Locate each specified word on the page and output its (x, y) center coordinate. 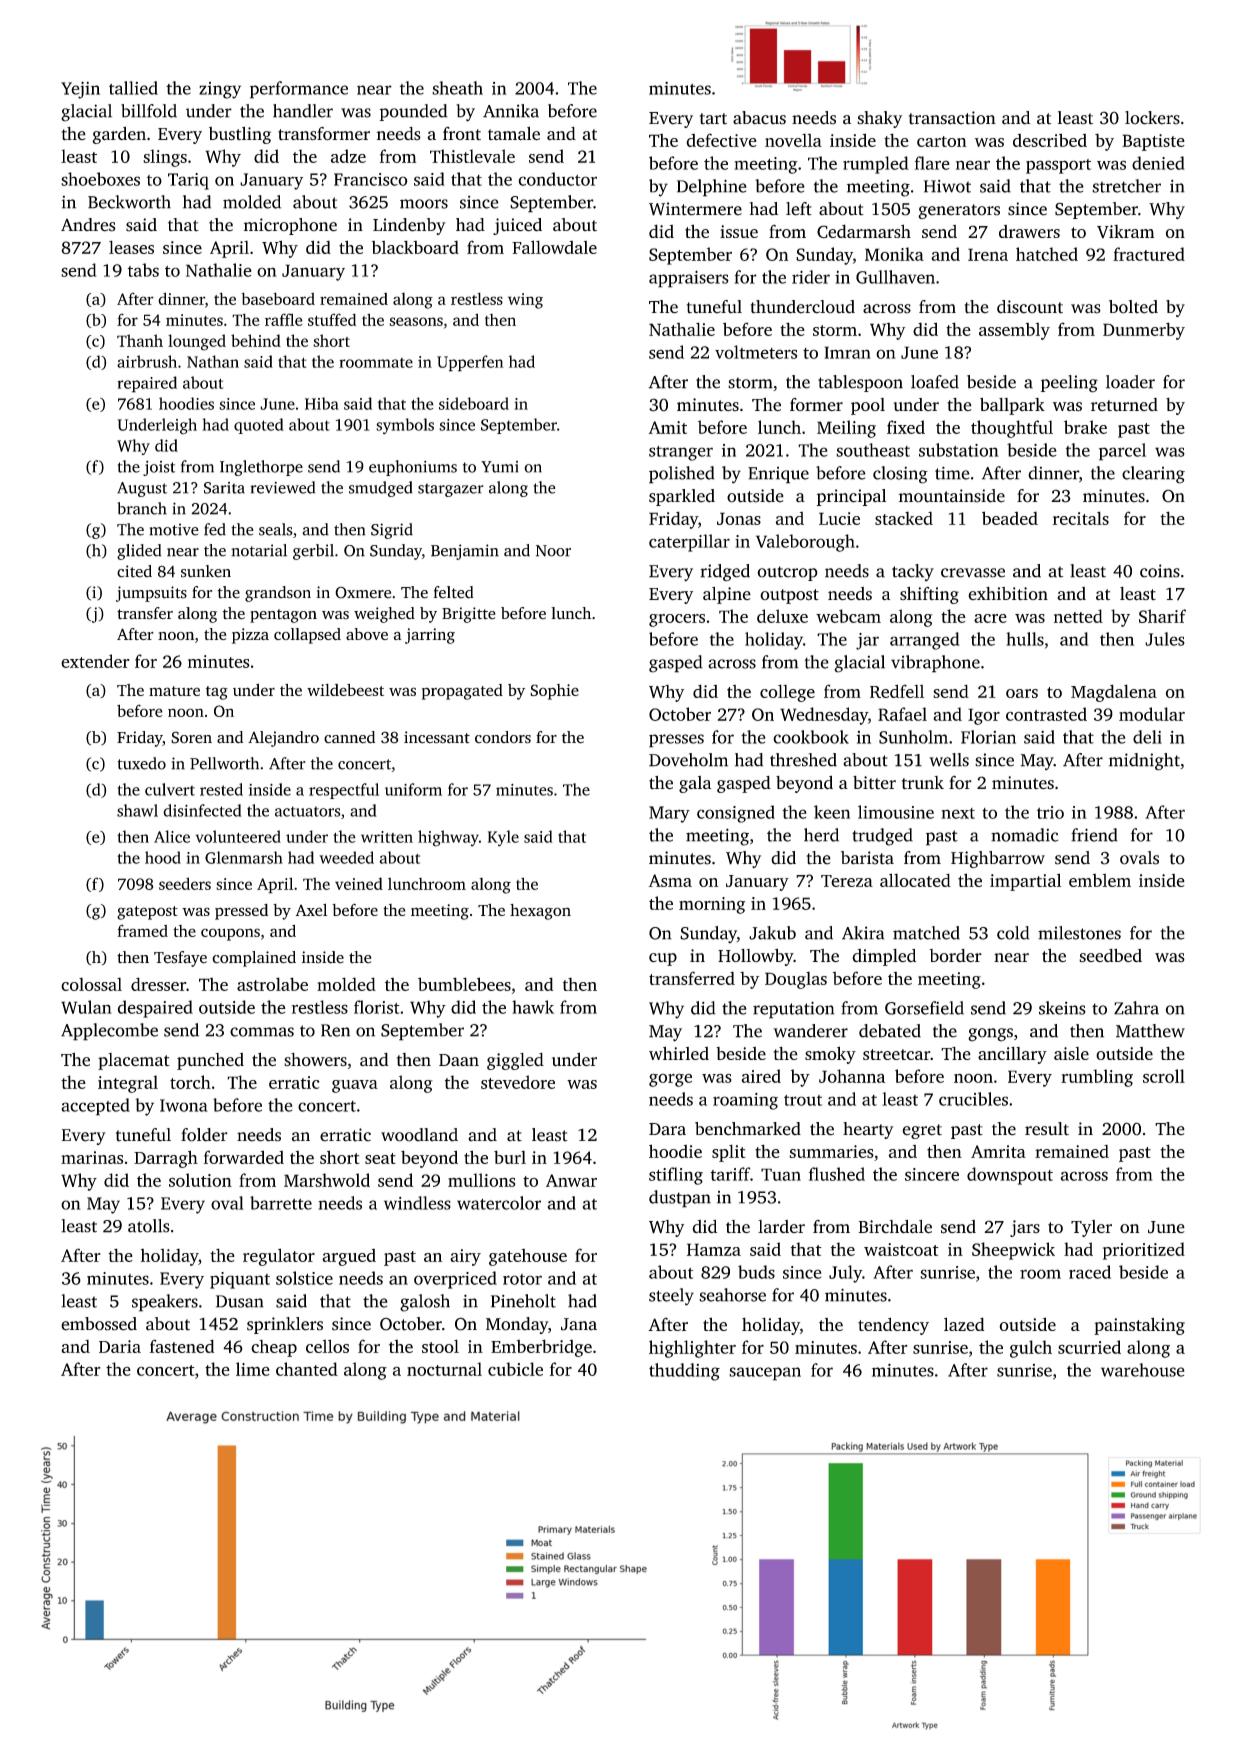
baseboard (278, 298)
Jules (1165, 639)
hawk (533, 1007)
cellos (327, 1346)
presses (676, 741)
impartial (1025, 882)
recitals (1081, 518)
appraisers (689, 279)
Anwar (571, 1180)
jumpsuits (151, 594)
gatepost (147, 913)
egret (922, 1131)
